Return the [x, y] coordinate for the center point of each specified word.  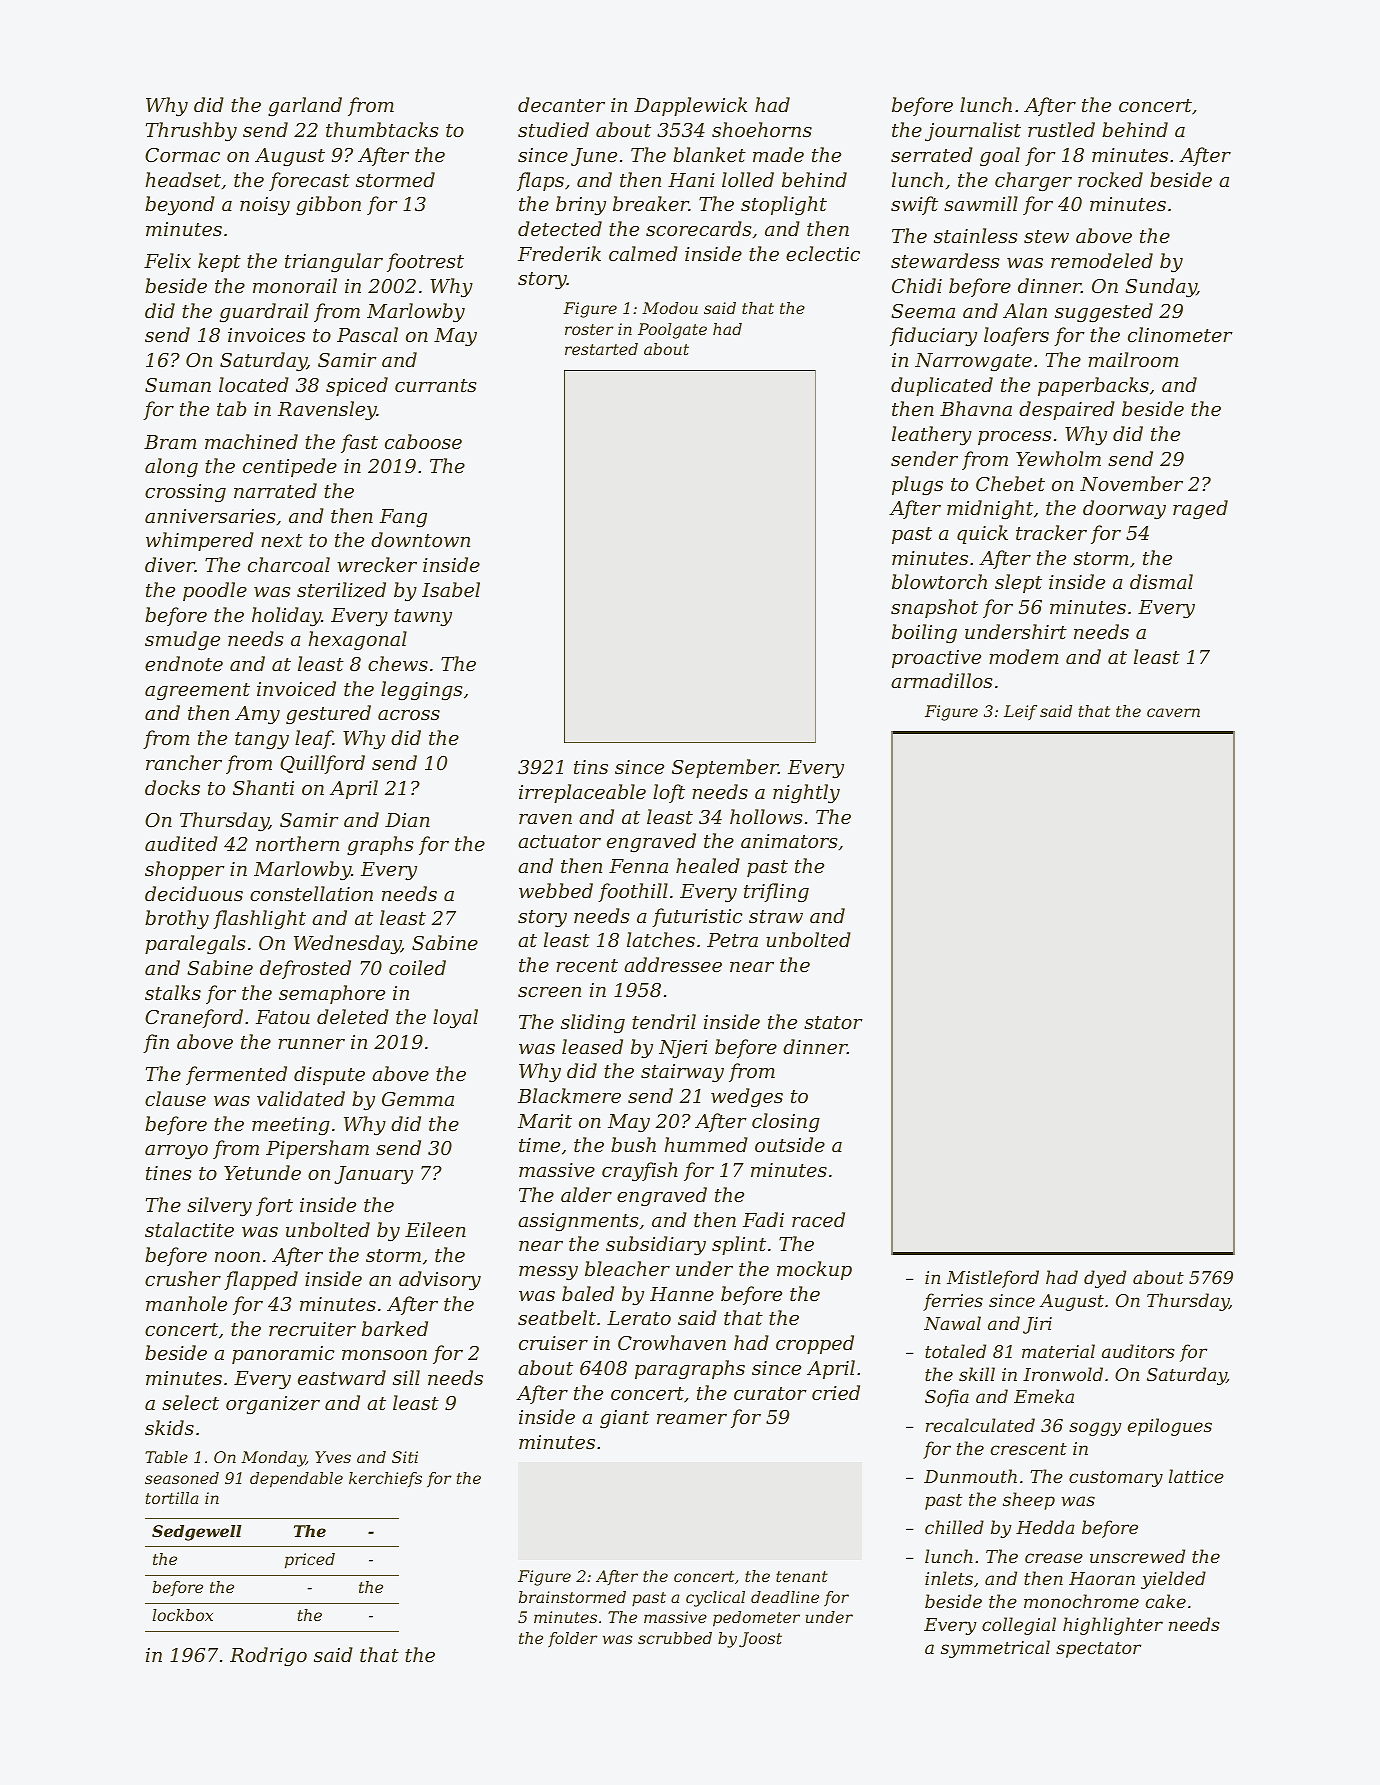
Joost [760, 1640]
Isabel [451, 589]
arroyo [176, 1152]
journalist [973, 131]
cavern [1173, 712]
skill [977, 1374]
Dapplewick [690, 106]
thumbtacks [382, 129]
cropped [815, 1344]
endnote [184, 663]
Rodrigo [268, 1656]
